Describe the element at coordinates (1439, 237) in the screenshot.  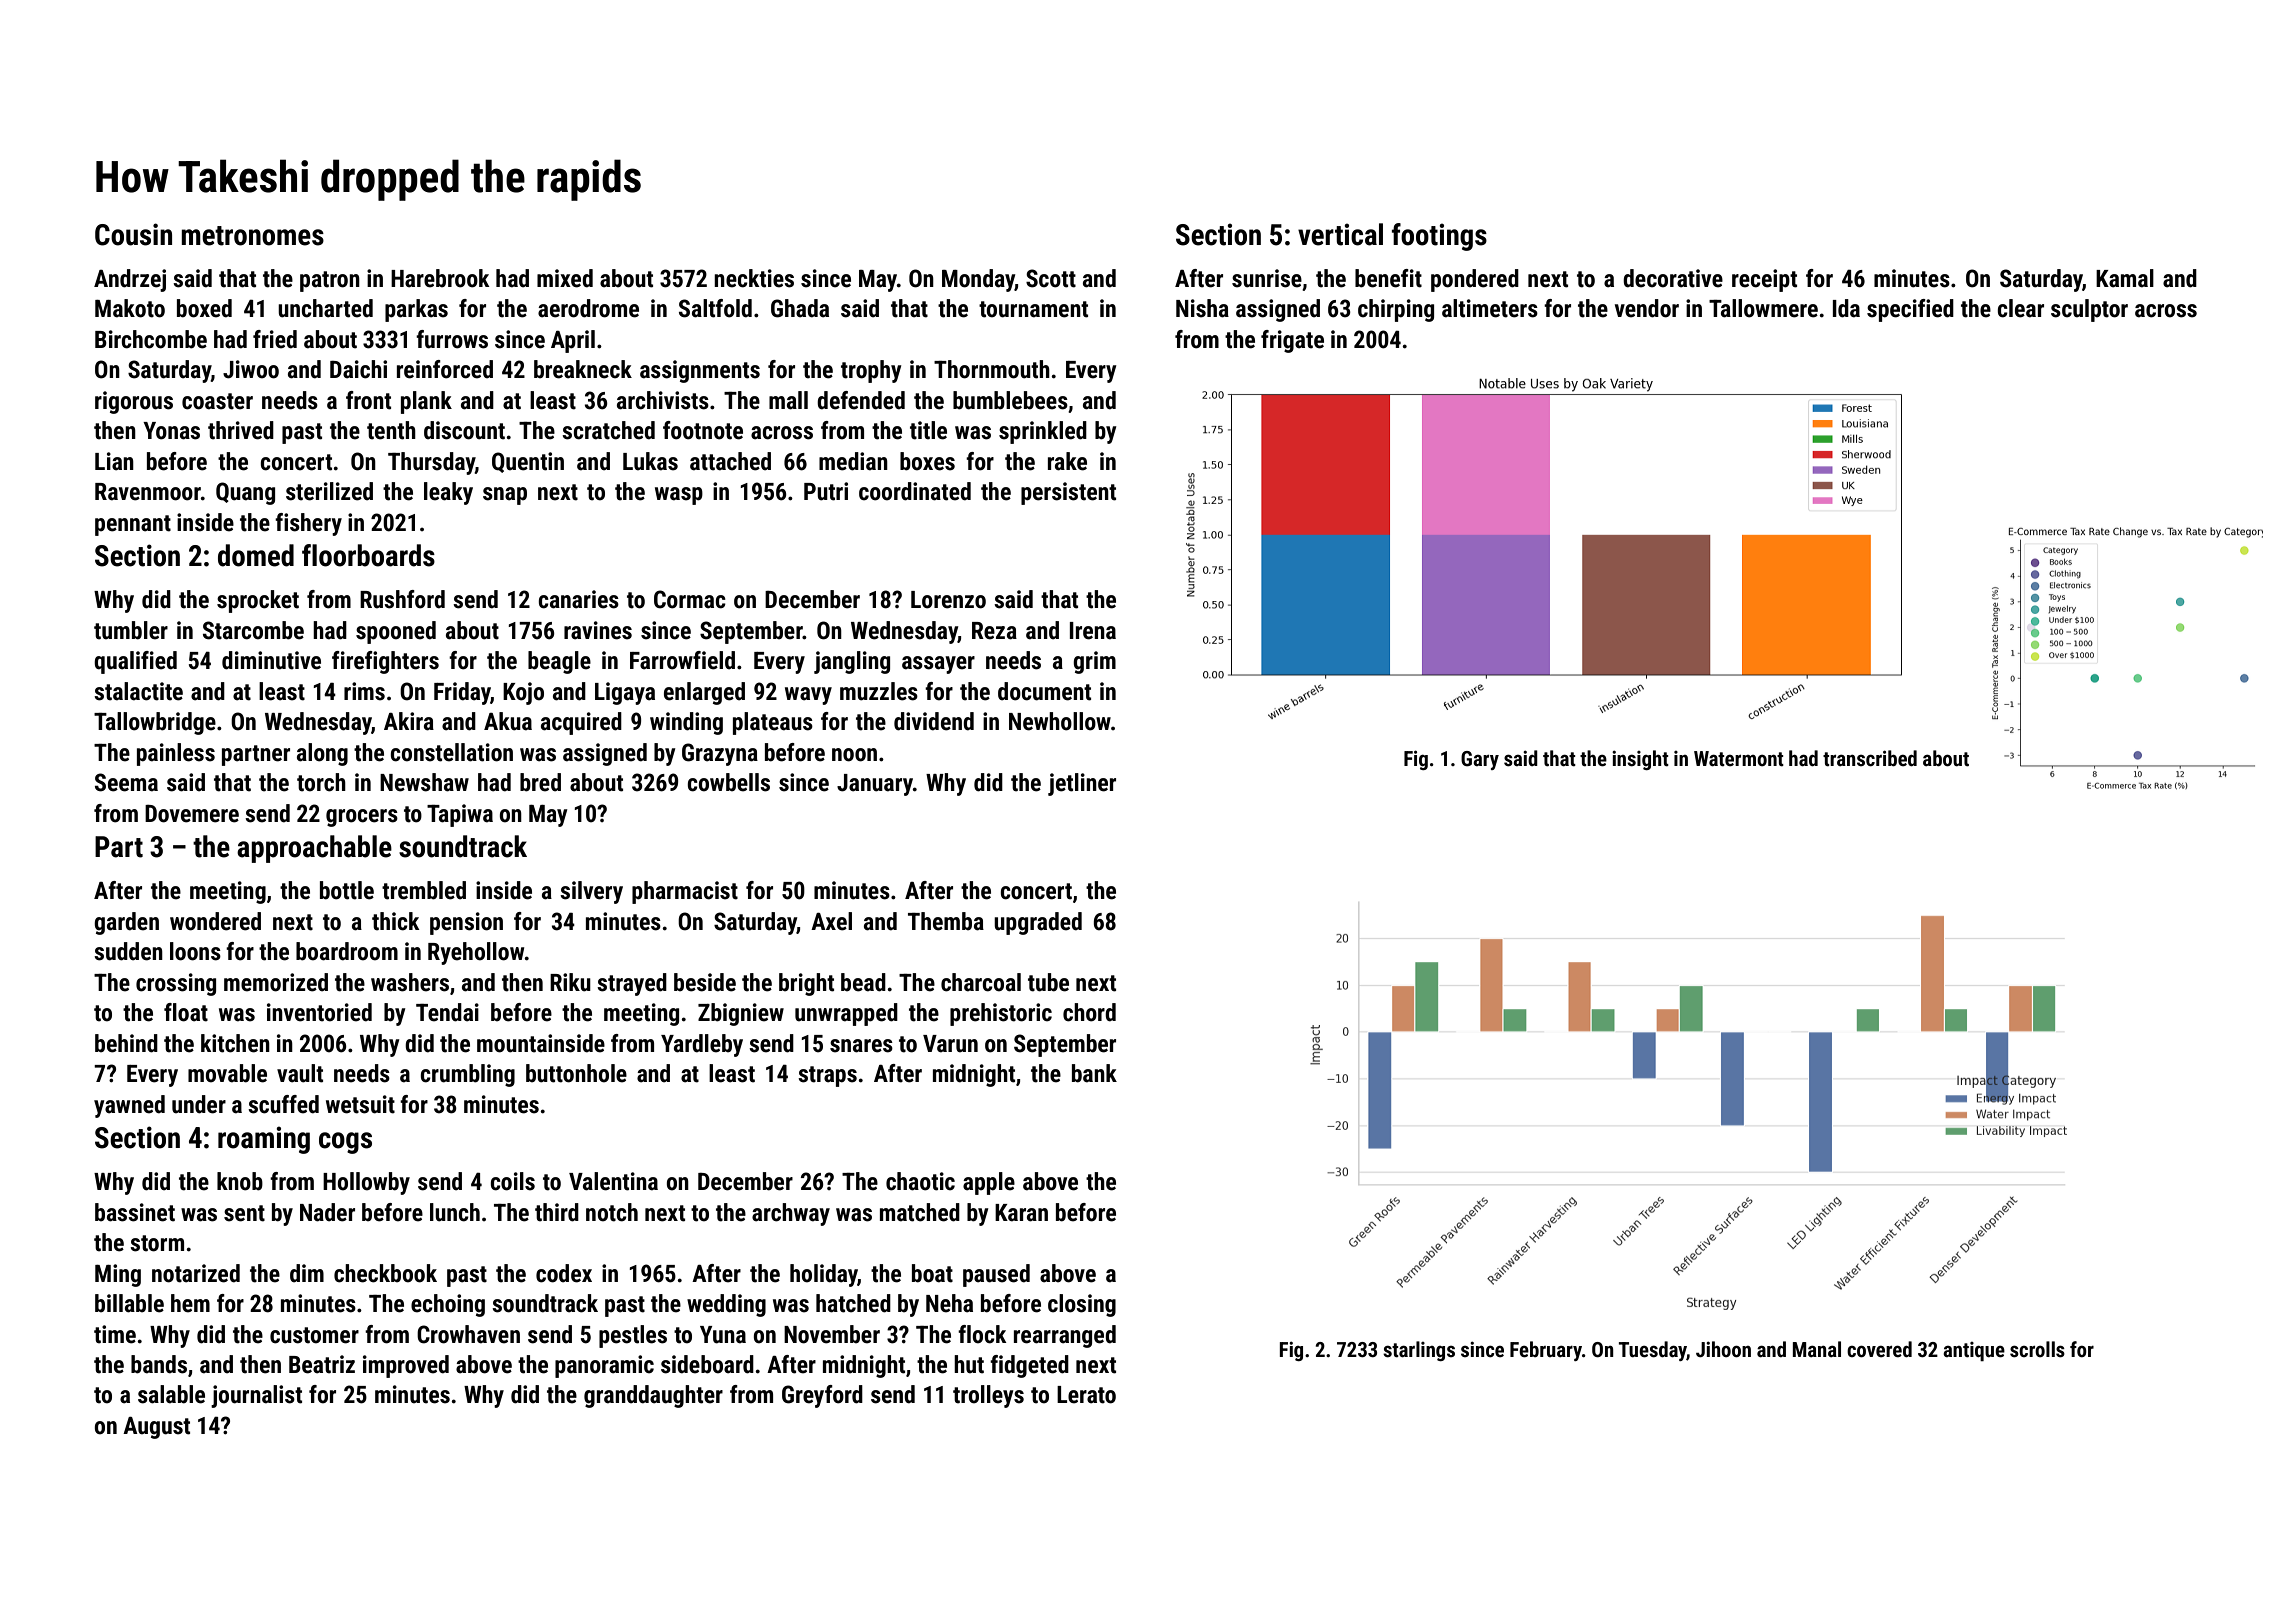
I see `footings` at that location.
